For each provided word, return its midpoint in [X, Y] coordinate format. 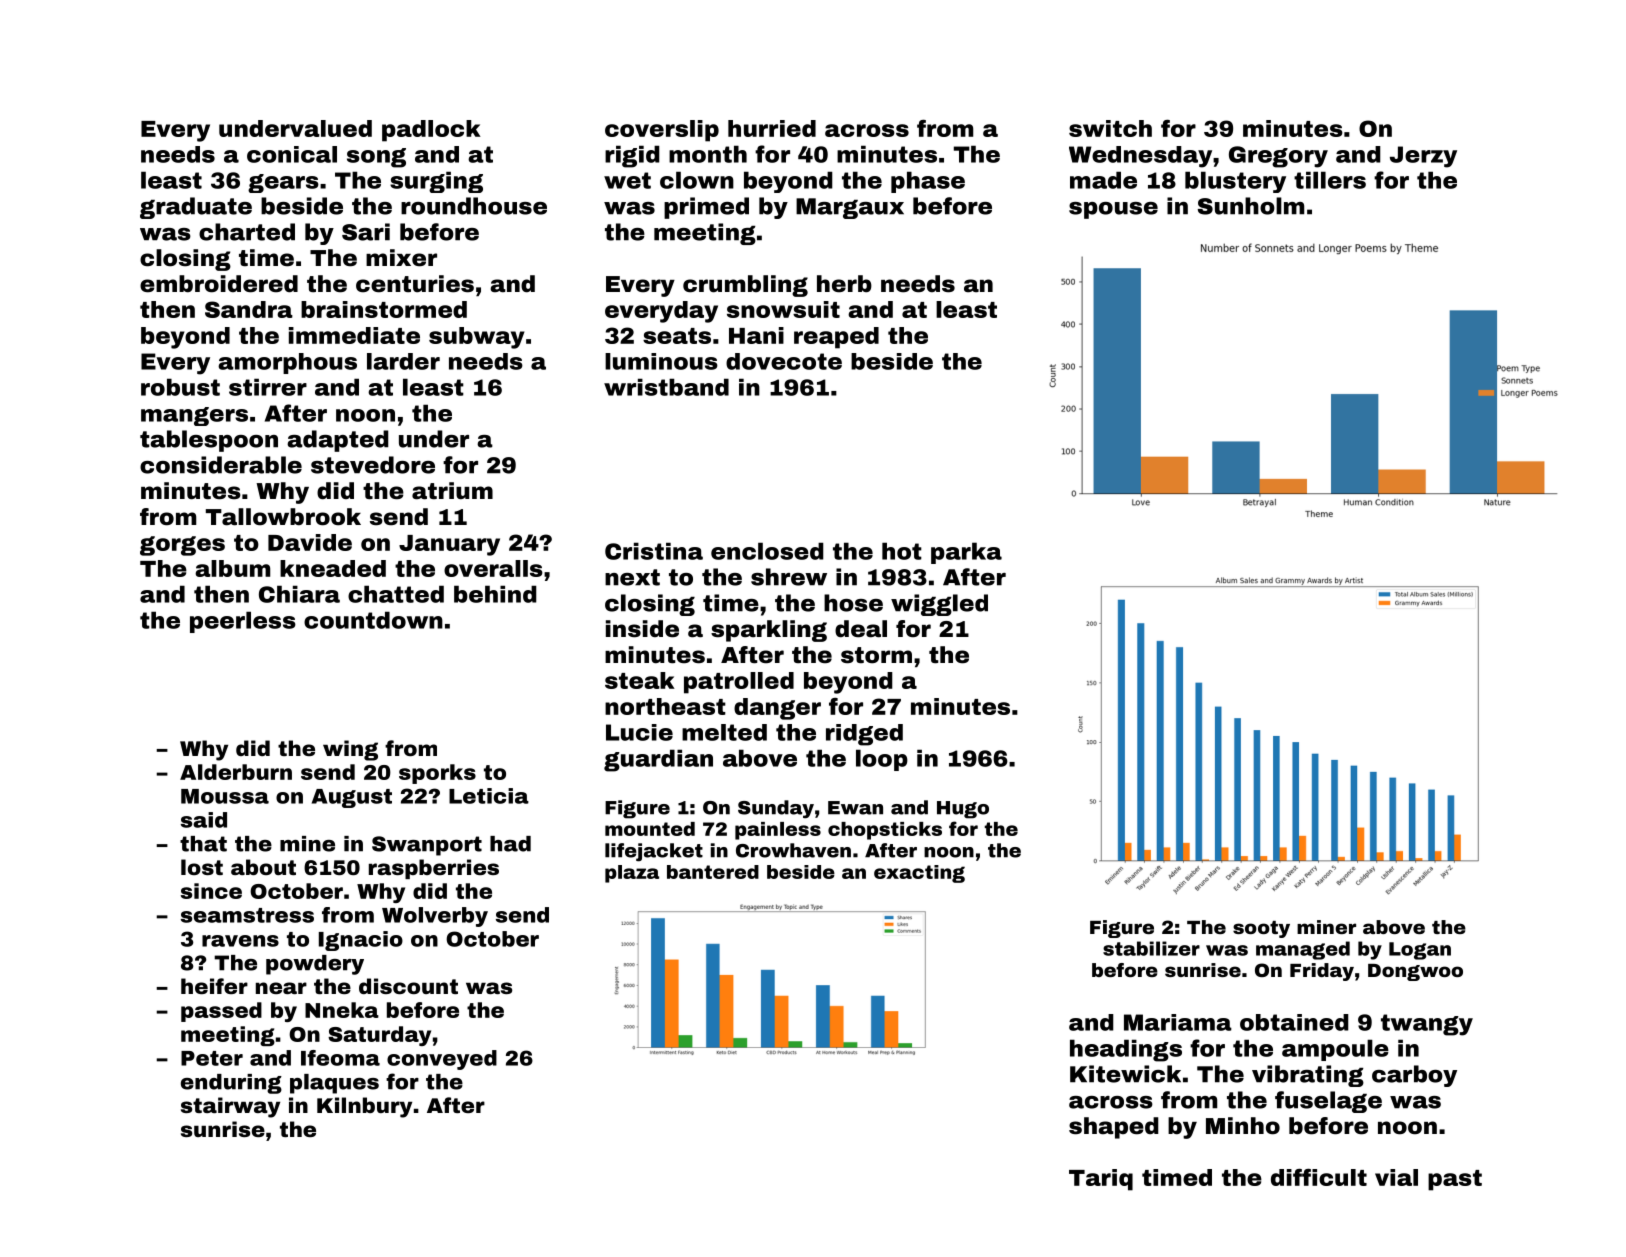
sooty [1261, 929]
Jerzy [1423, 157]
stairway [230, 1107]
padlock [431, 131]
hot [902, 551]
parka [966, 553]
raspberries [434, 869]
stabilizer [1151, 948]
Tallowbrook [283, 517]
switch [1110, 128]
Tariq [1101, 1180]
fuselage [1328, 1102]
